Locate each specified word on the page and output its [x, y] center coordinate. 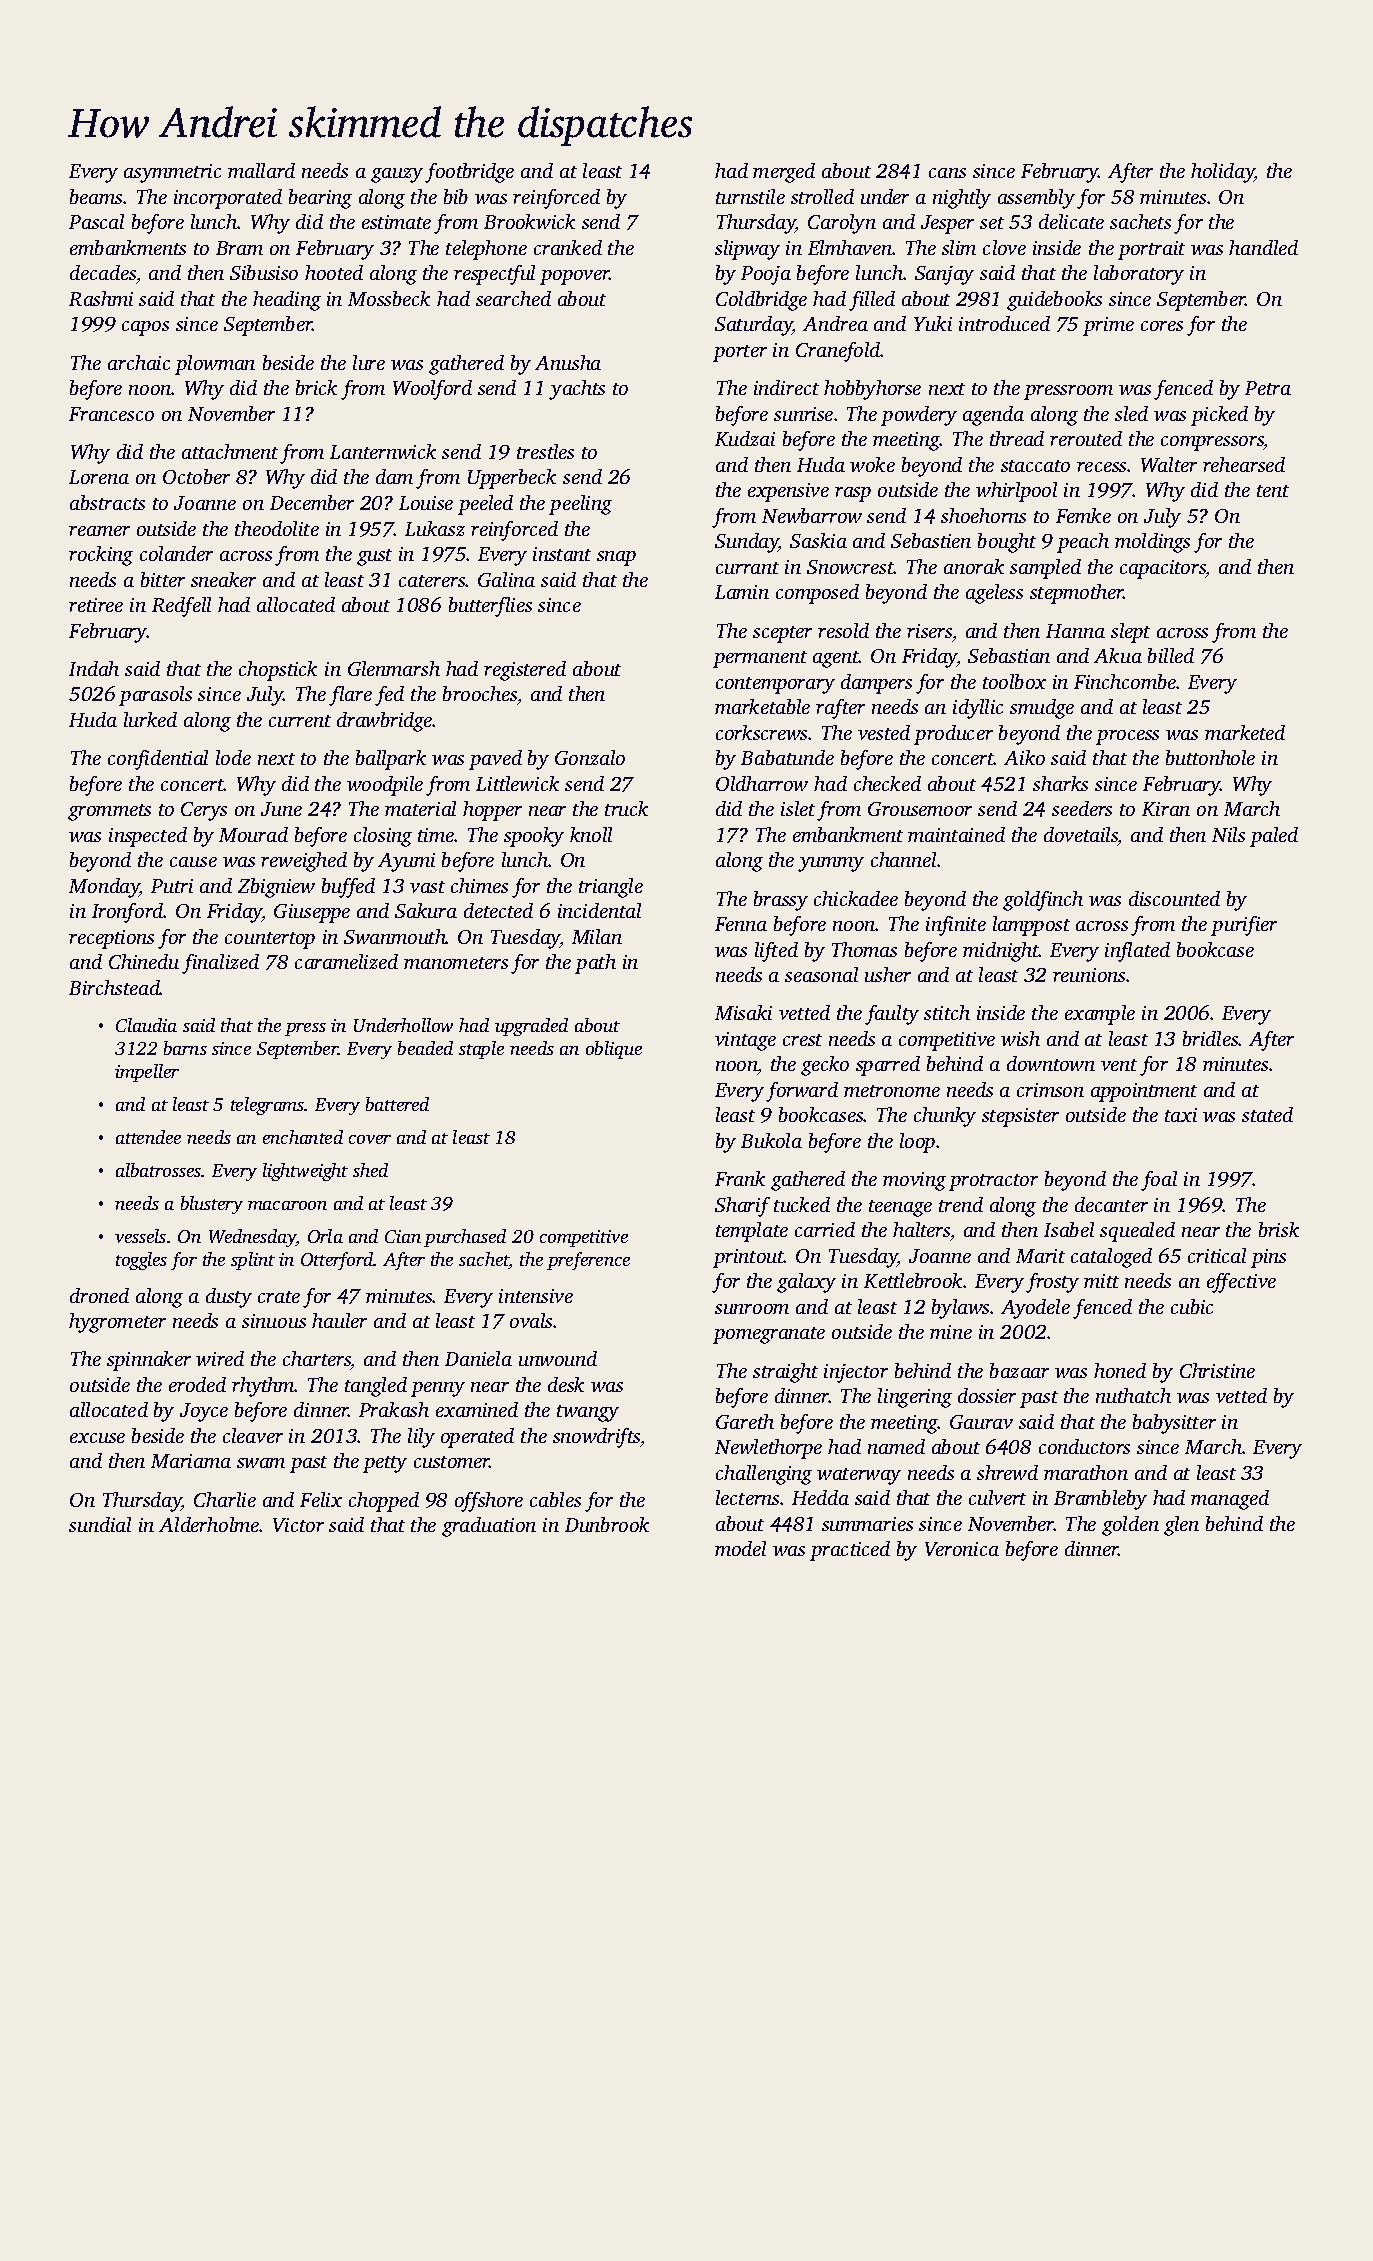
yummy [831, 864]
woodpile [385, 786]
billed [1171, 655]
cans [947, 173]
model [740, 1548]
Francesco [111, 414]
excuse [97, 1438]
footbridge [469, 173]
